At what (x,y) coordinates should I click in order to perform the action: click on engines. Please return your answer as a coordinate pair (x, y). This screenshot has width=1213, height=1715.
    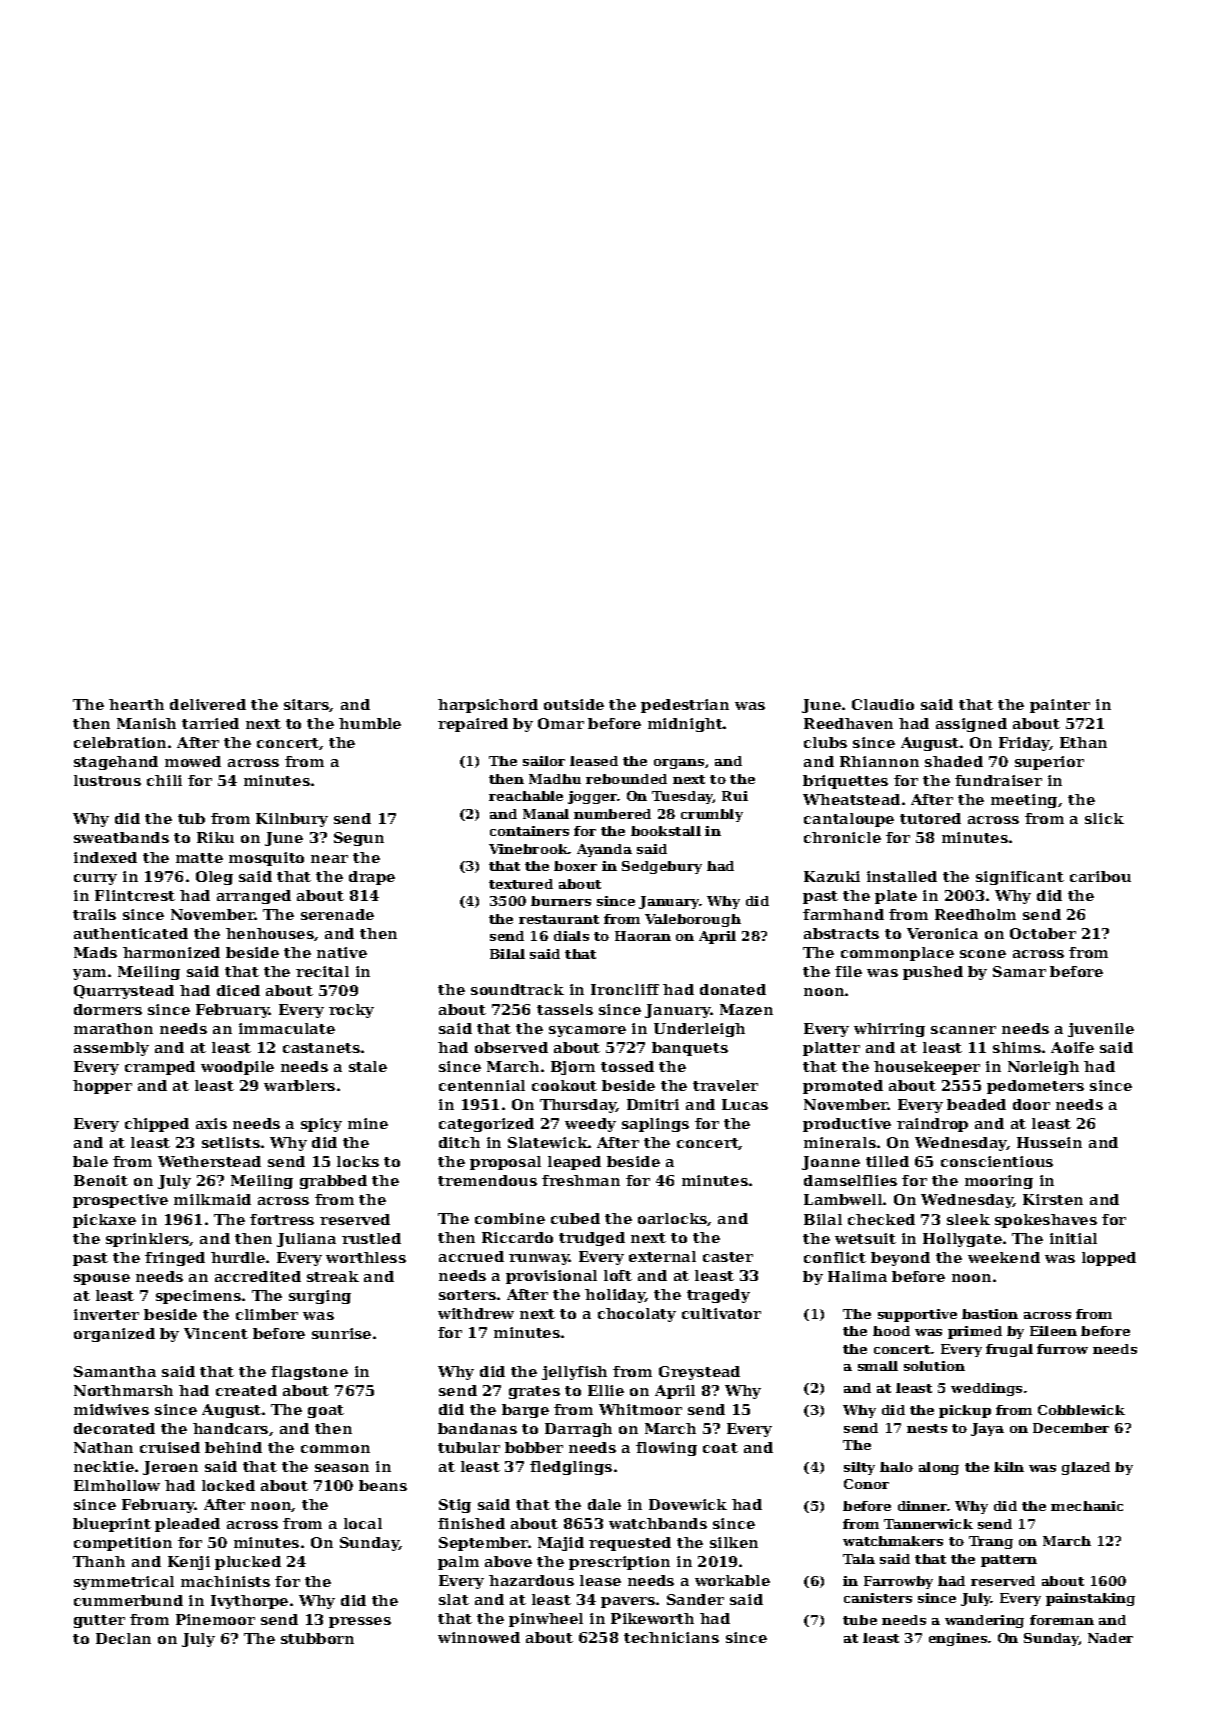
    Looking at the image, I should click on (958, 1639).
